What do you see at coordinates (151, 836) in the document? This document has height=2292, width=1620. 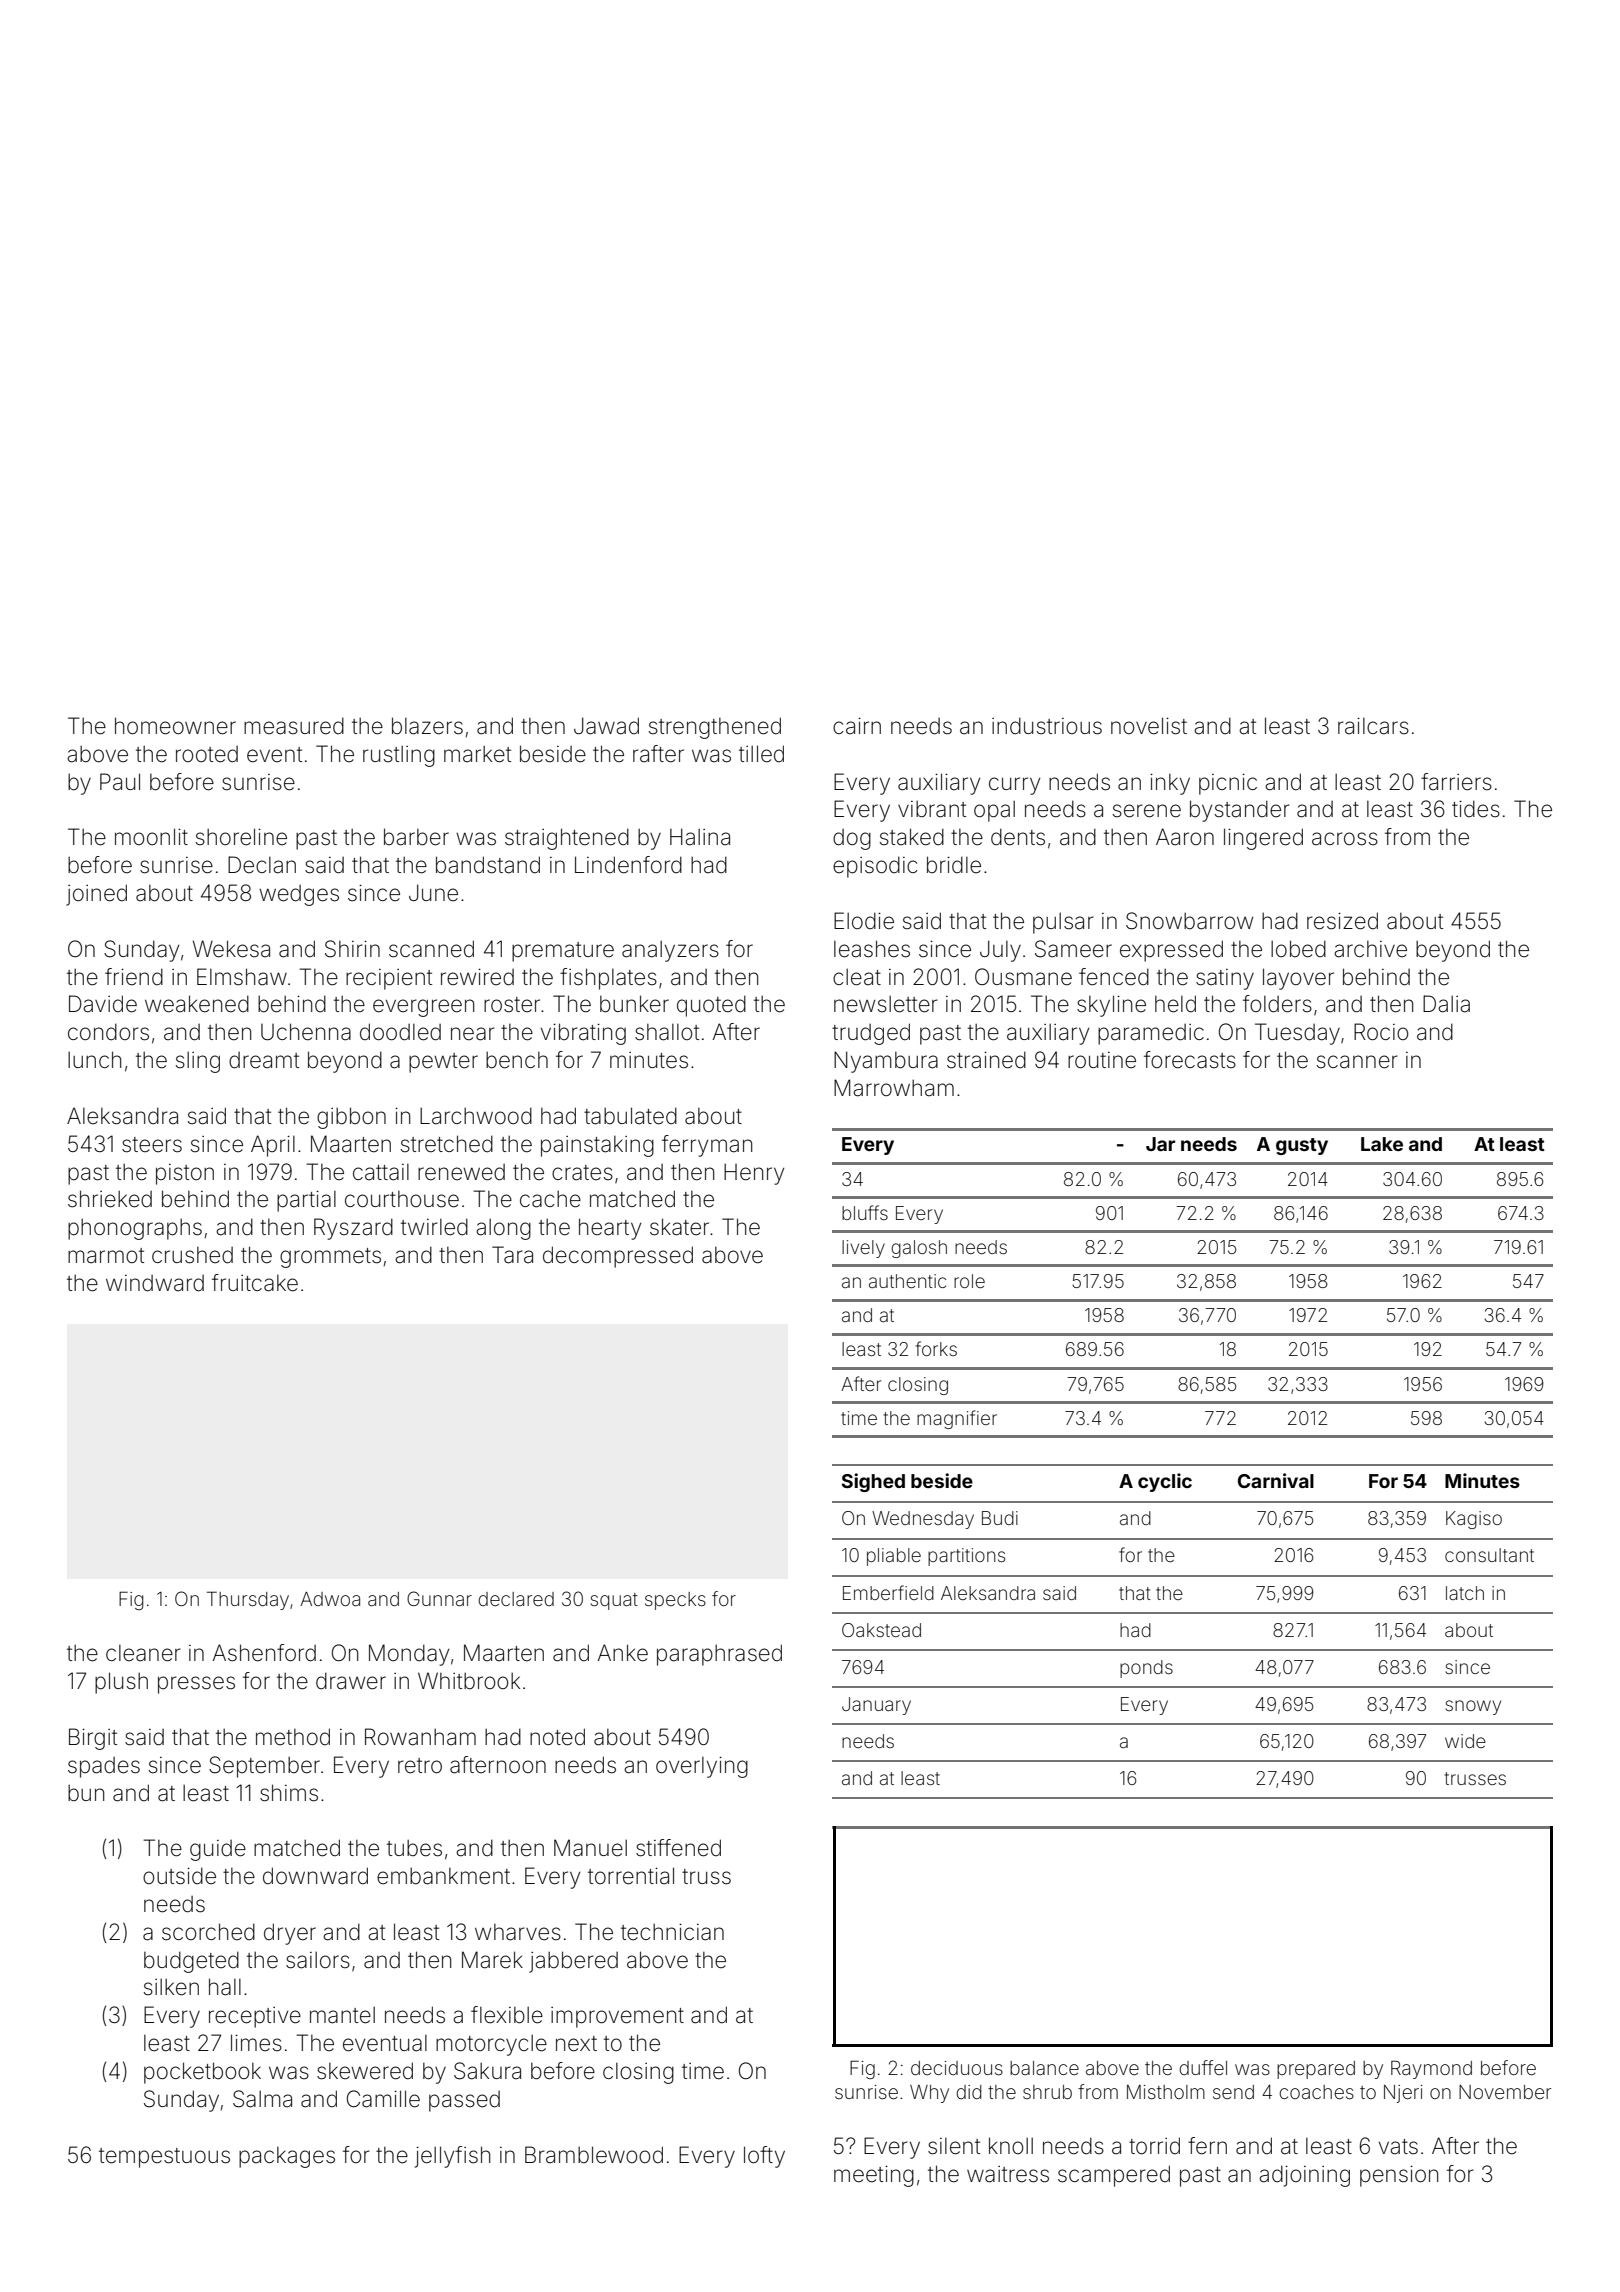 I see `moonlit` at bounding box center [151, 836].
